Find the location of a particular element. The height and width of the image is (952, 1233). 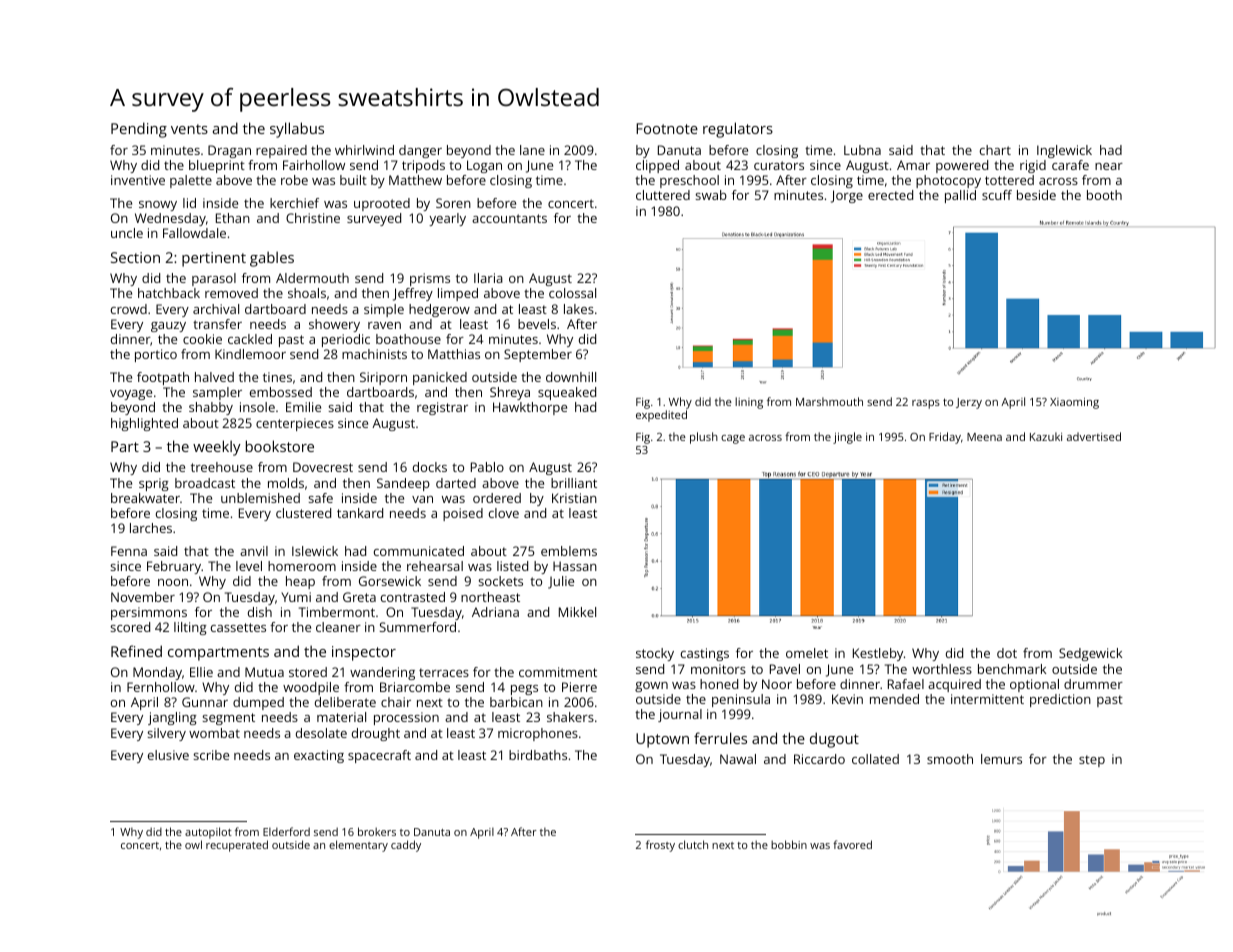

beside is located at coordinates (1036, 195).
